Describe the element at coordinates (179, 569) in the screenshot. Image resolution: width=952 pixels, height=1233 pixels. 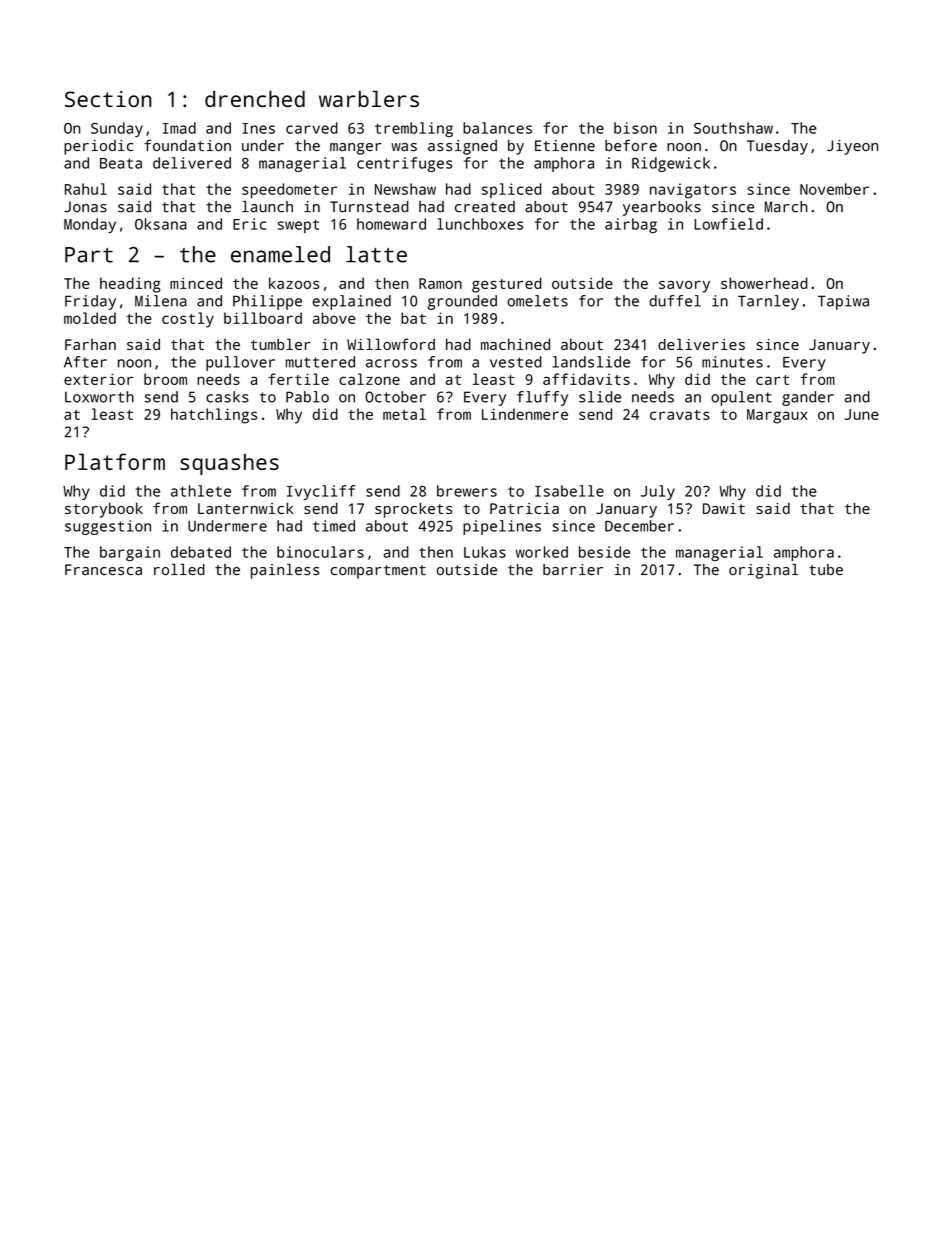
I see `rolled` at that location.
